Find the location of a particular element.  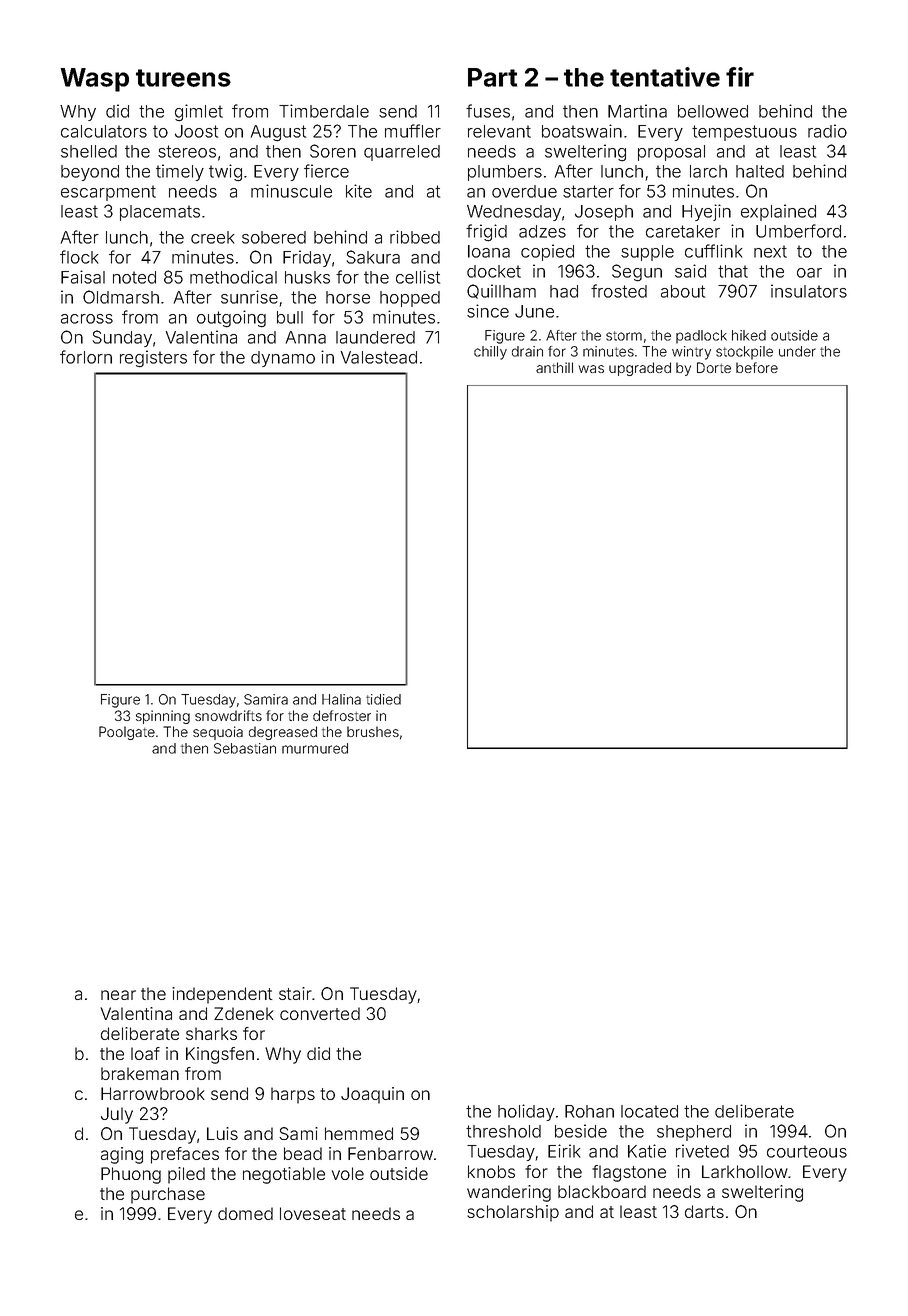

Sebastian is located at coordinates (245, 748).
